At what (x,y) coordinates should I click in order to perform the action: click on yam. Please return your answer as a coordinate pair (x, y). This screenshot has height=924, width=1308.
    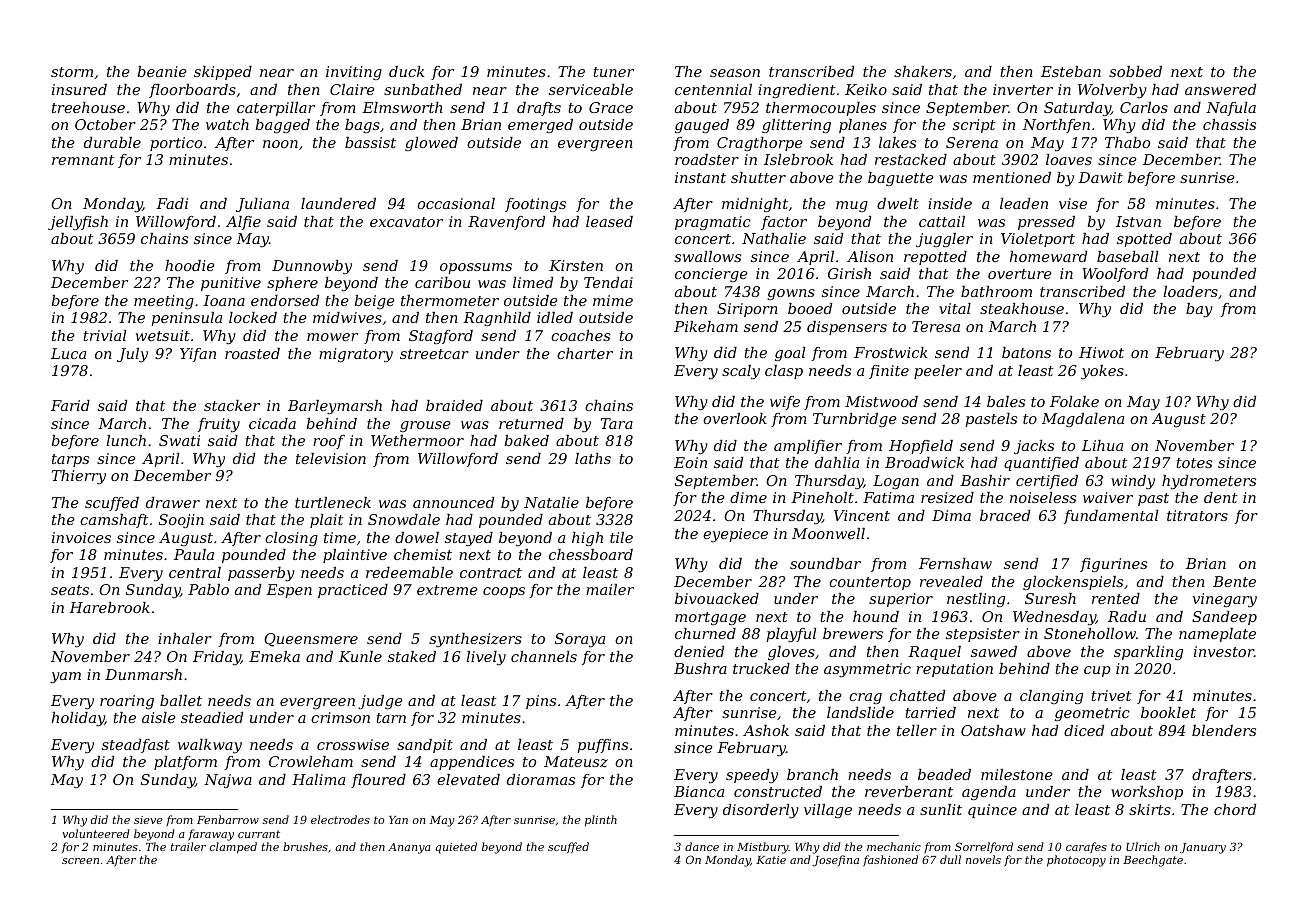
    Looking at the image, I should click on (65, 677).
